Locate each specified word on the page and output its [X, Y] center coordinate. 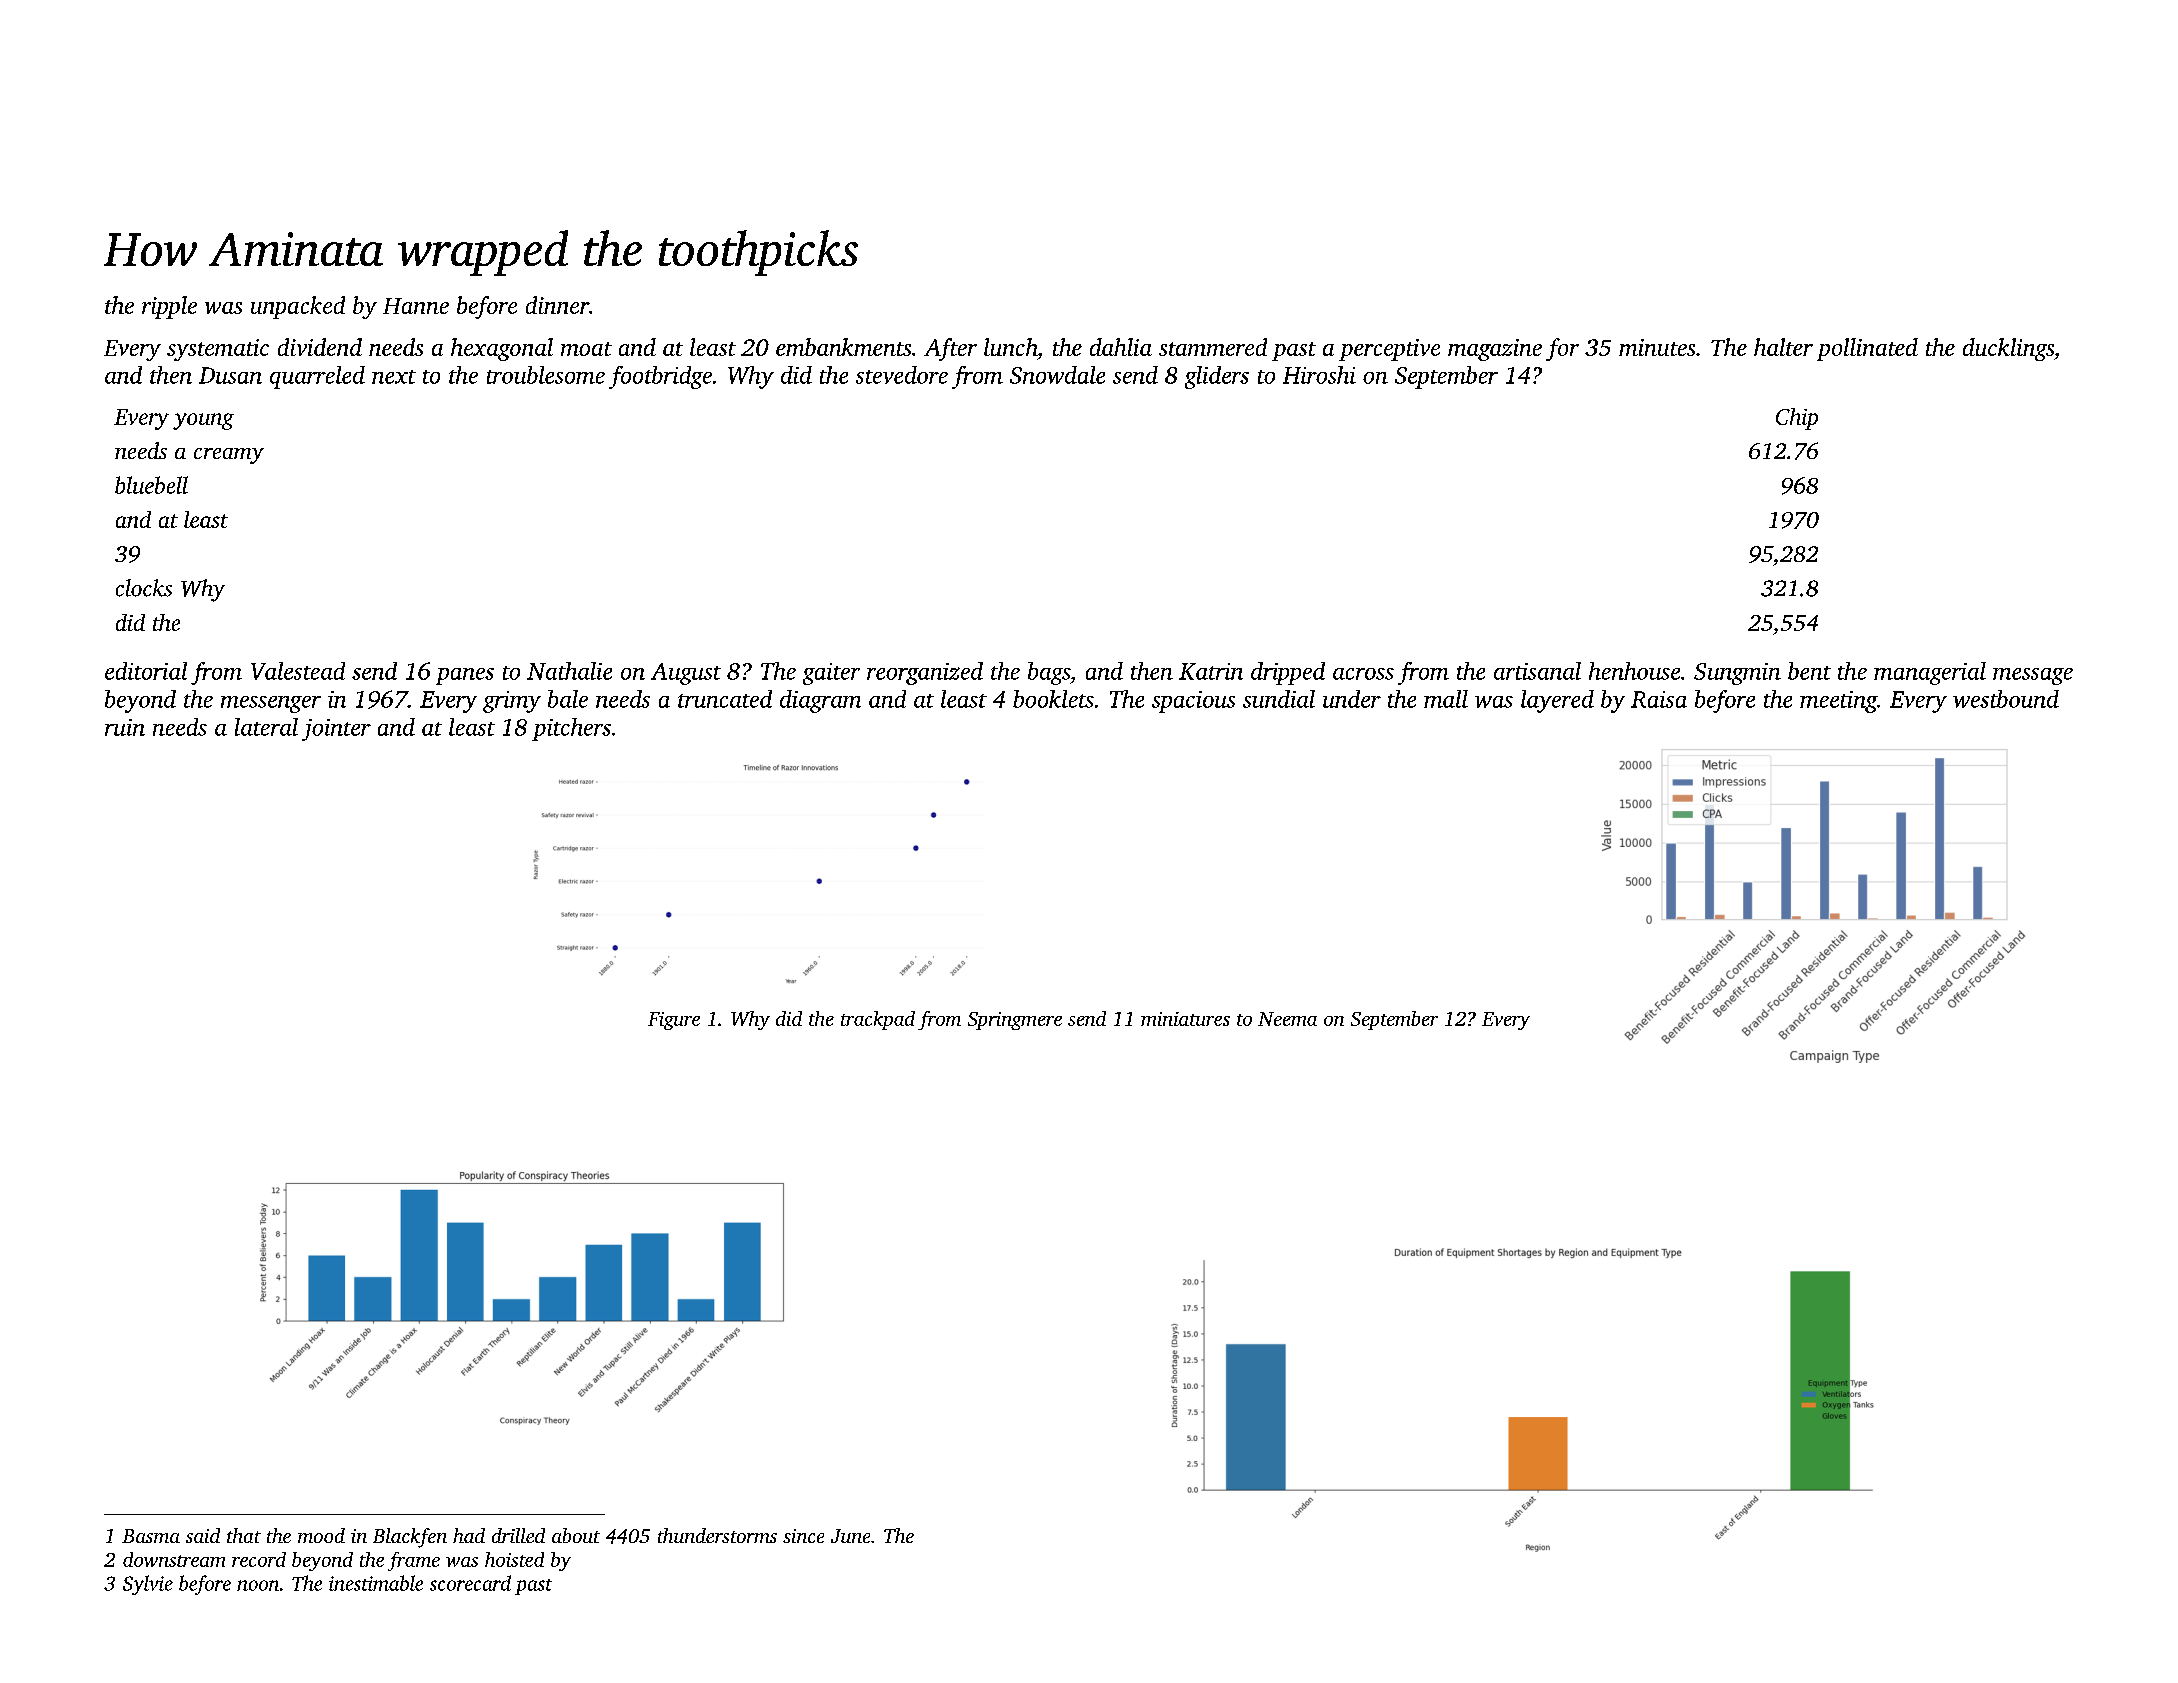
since [803, 1536]
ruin [125, 727]
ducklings [2008, 349]
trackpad [878, 1020]
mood [321, 1535]
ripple [169, 307]
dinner [557, 305]
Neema [1287, 1019]
